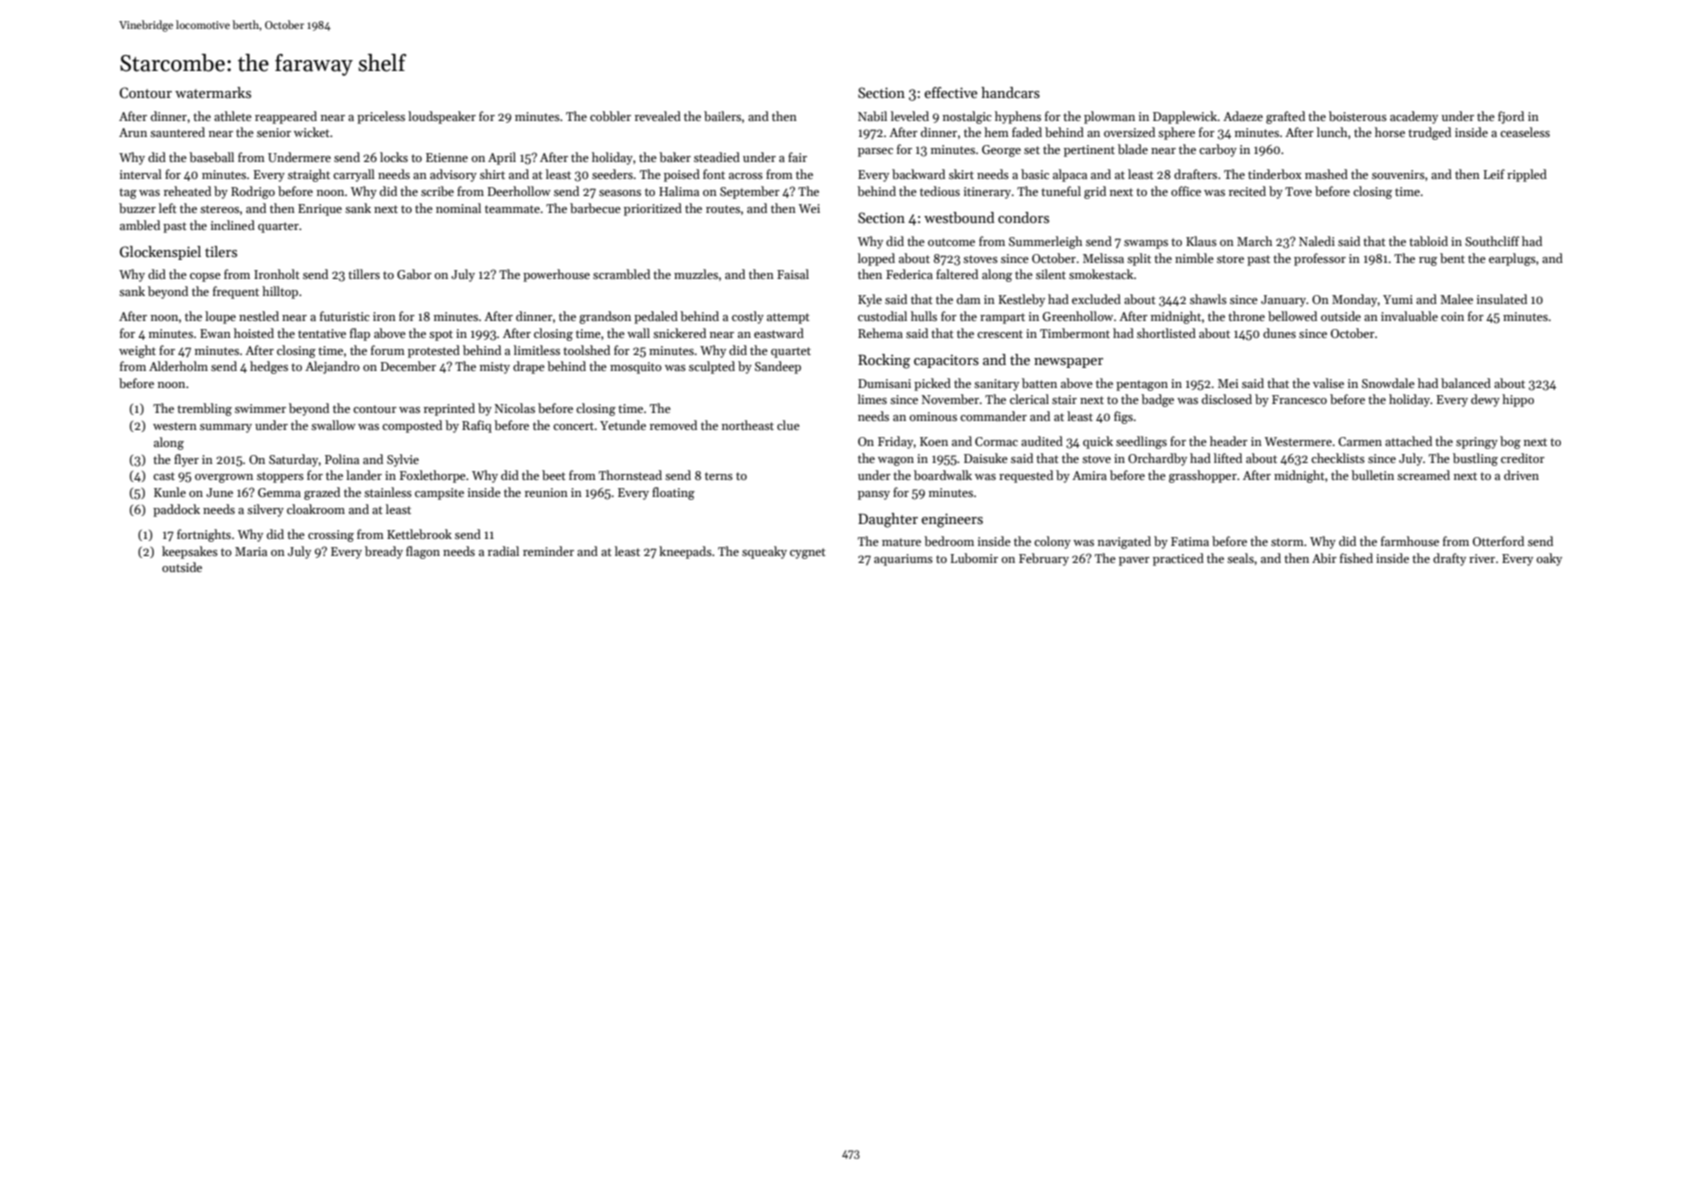  What do you see at coordinates (1527, 175) in the image?
I see `rippled` at bounding box center [1527, 175].
